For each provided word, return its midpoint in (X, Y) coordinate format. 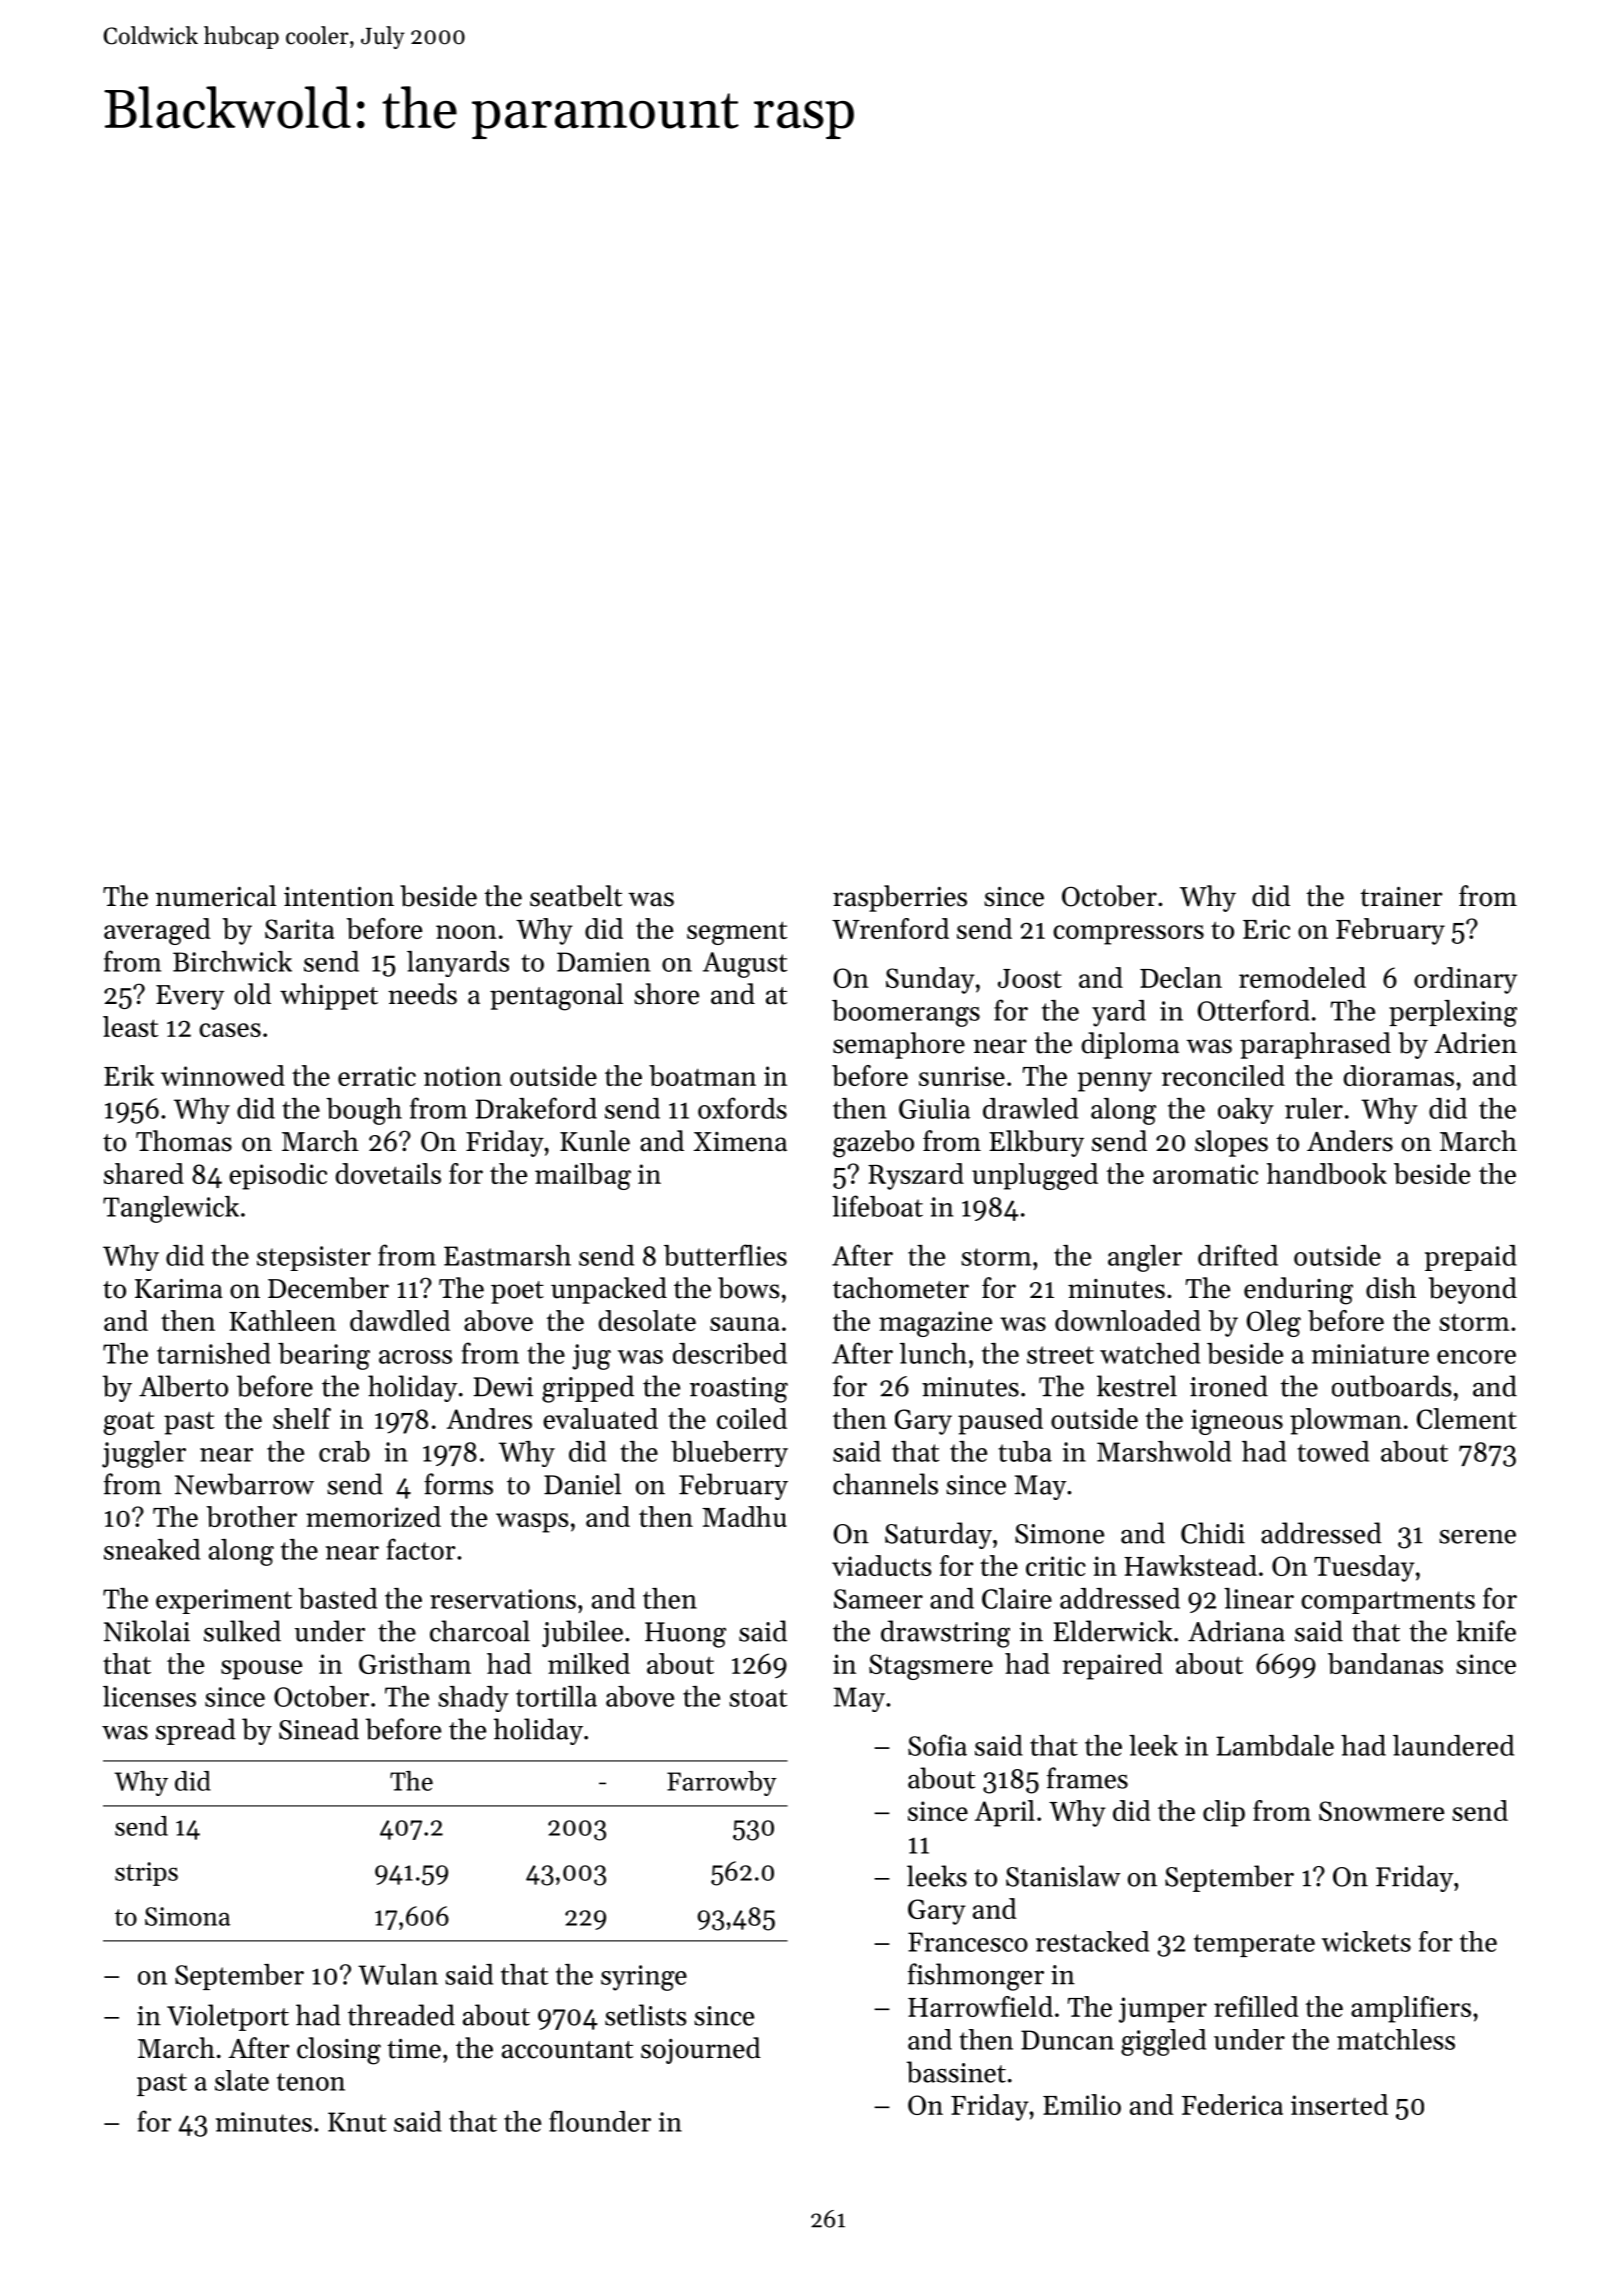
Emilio (1082, 2104)
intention (339, 897)
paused (1000, 1421)
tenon (311, 2082)
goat (129, 1423)
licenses (149, 1696)
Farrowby (722, 1783)
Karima (179, 1289)
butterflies (725, 1255)
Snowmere (1381, 1811)
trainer (1401, 897)
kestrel (1137, 1386)
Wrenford (890, 928)
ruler (1314, 1108)
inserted (1339, 2104)
